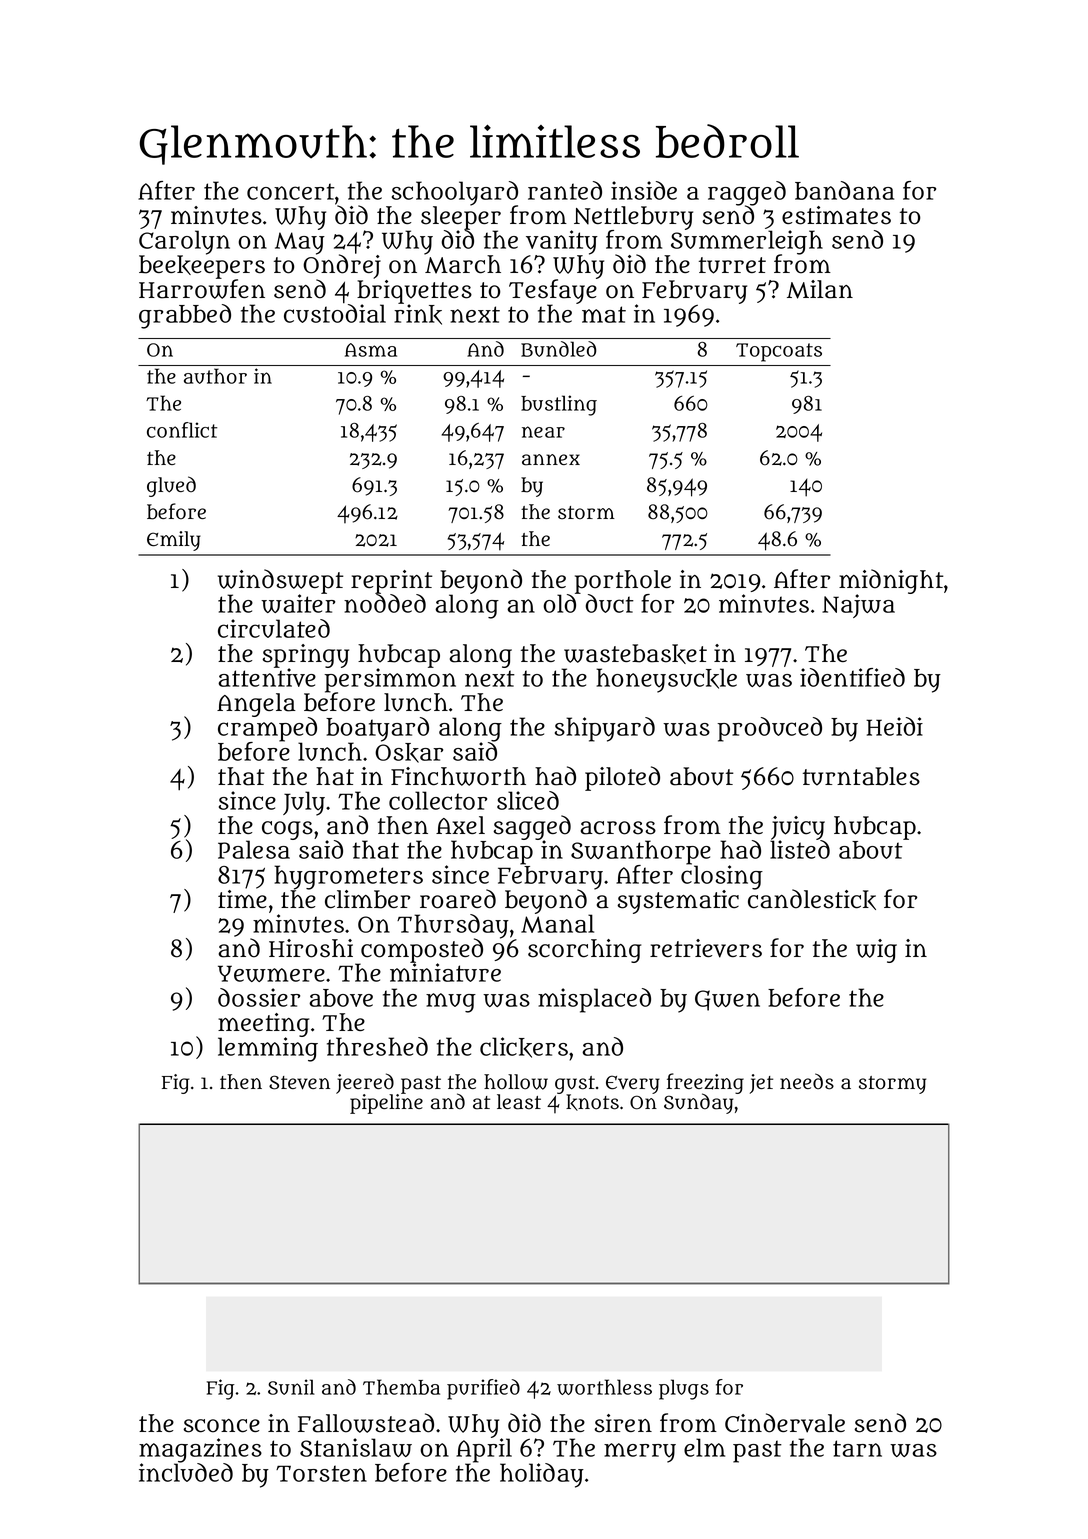 This screenshot has width=1088, height=1539. I want to click on needs, so click(807, 1081).
